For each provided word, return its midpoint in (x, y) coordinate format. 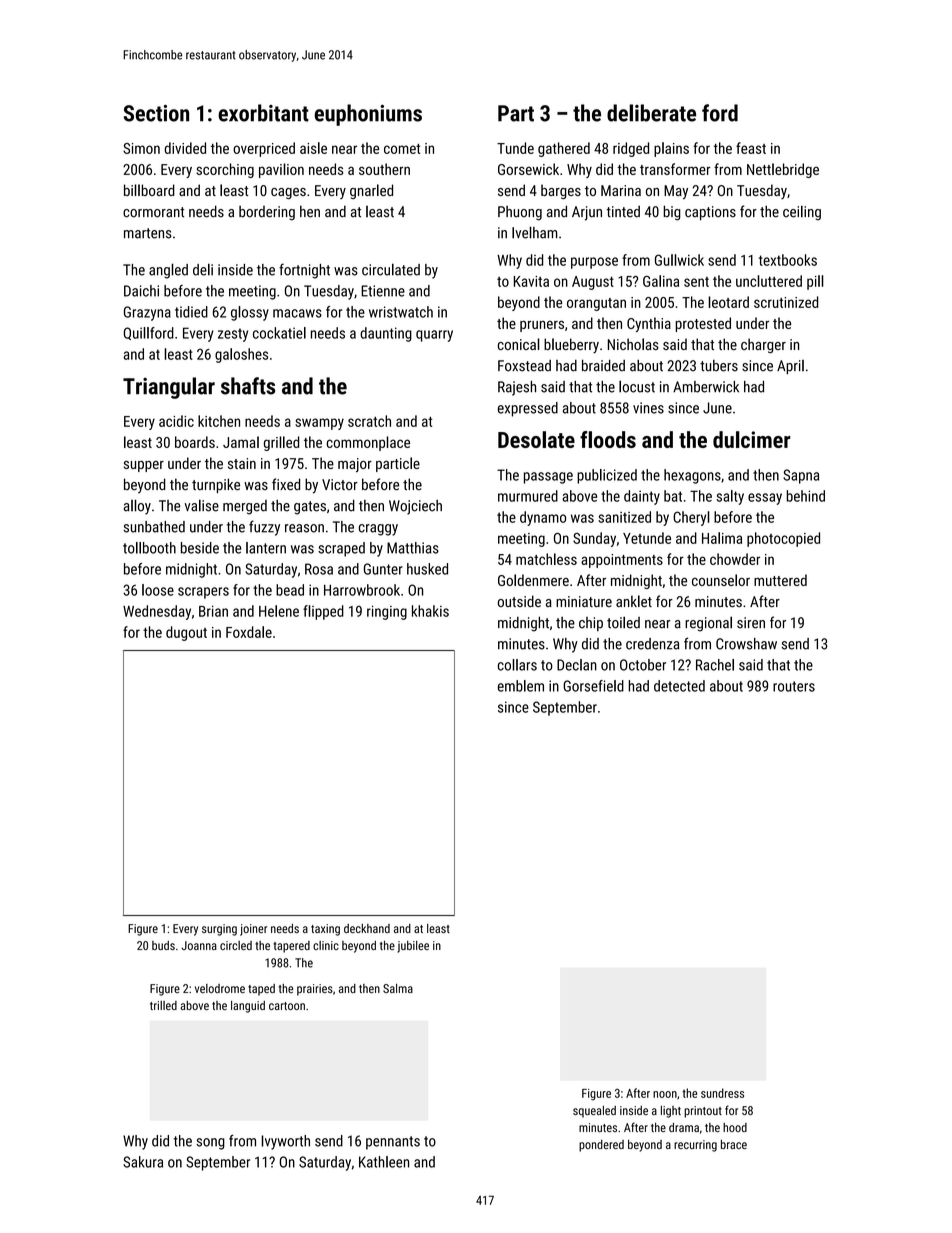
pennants (393, 1143)
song (210, 1144)
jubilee (413, 947)
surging (219, 930)
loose (158, 590)
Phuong (520, 213)
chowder (735, 559)
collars (517, 665)
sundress (722, 1093)
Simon (141, 148)
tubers (719, 366)
